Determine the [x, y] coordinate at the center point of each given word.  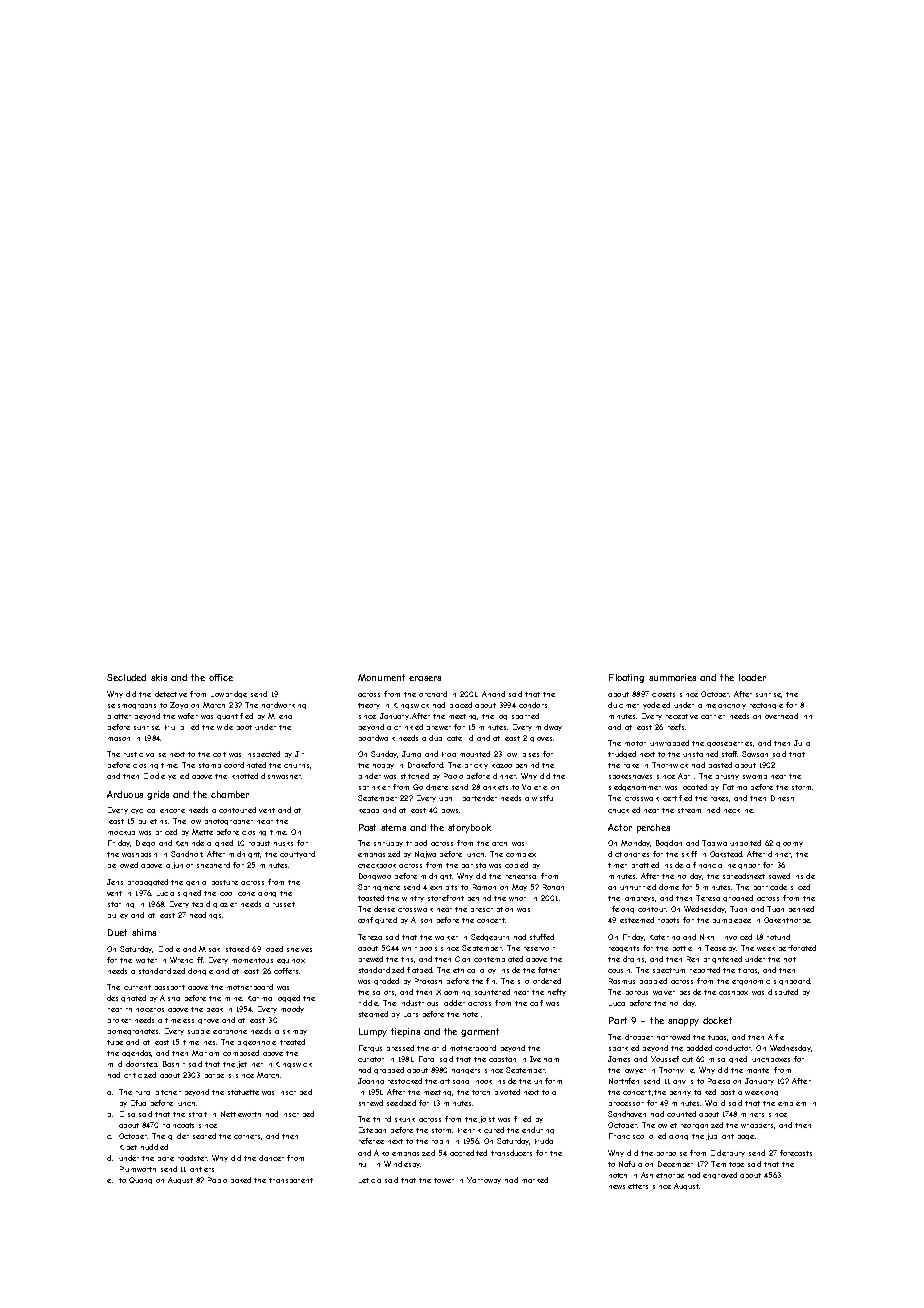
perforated [797, 948]
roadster [193, 1158]
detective [171, 694]
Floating [626, 678]
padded [699, 1048]
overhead [781, 716]
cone [246, 894]
